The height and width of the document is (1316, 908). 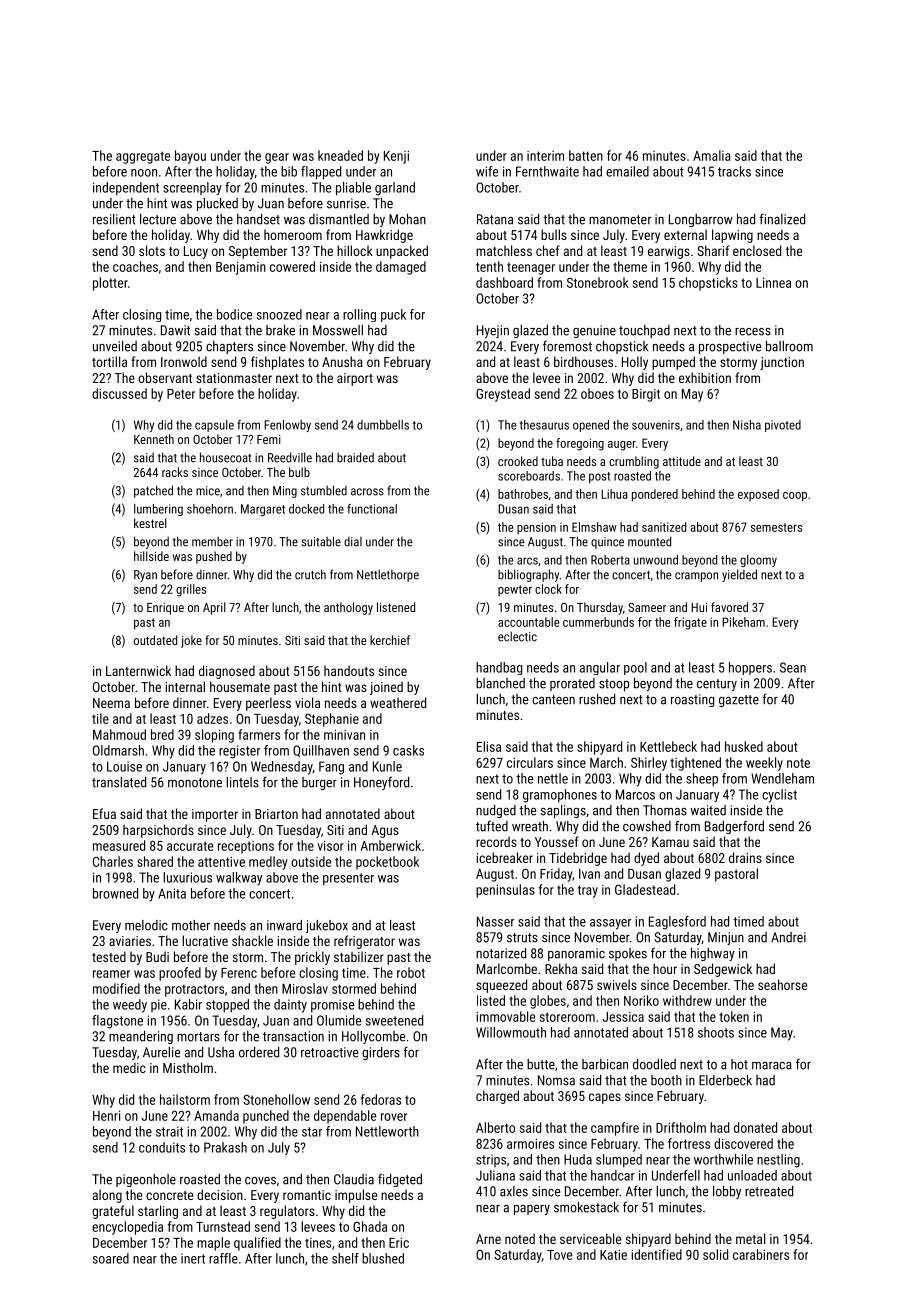 What do you see at coordinates (293, 234) in the document?
I see `homeroom` at bounding box center [293, 234].
